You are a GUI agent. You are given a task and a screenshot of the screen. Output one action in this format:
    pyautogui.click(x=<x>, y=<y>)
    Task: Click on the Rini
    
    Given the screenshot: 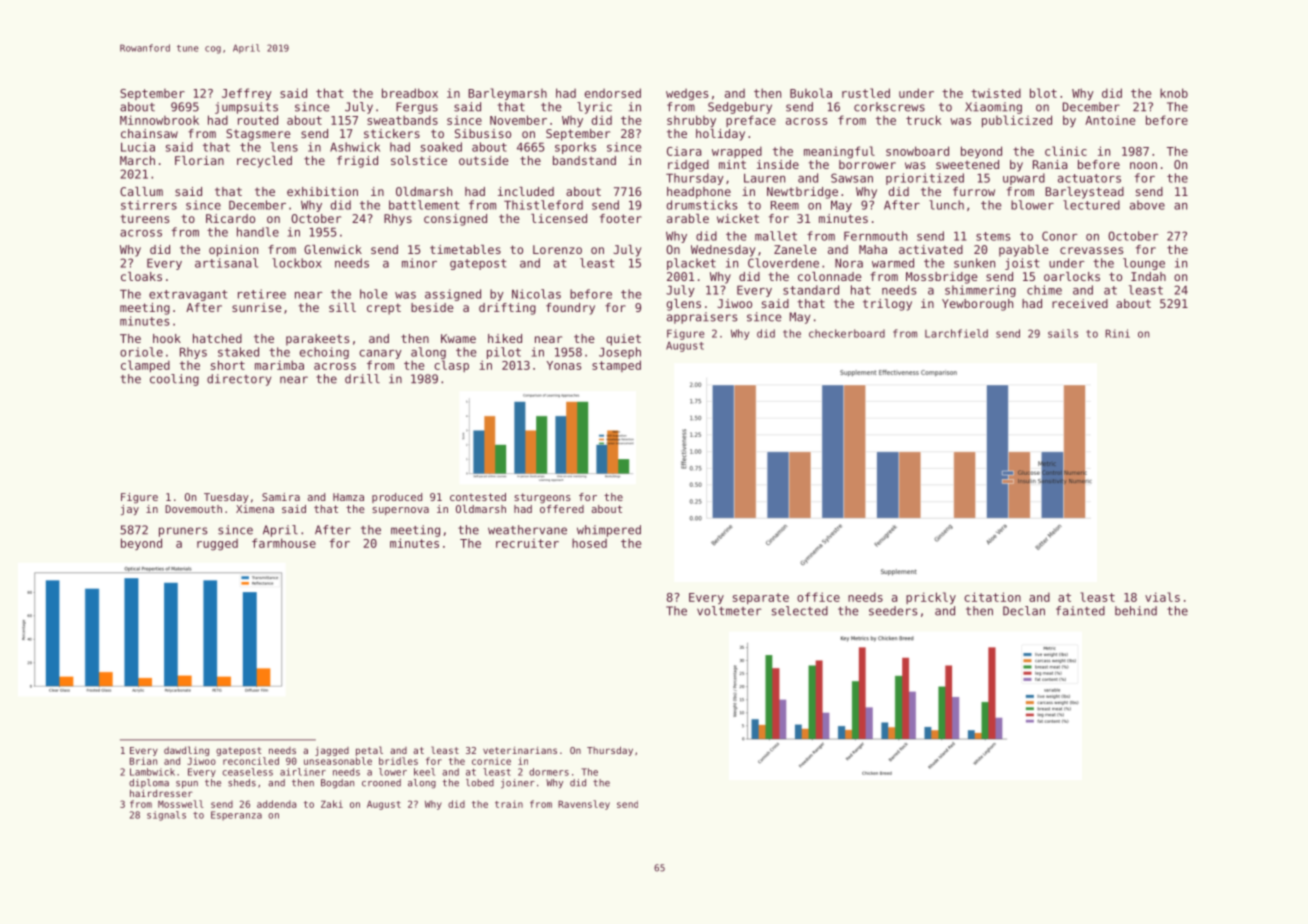 What is the action you would take?
    pyautogui.click(x=1117, y=333)
